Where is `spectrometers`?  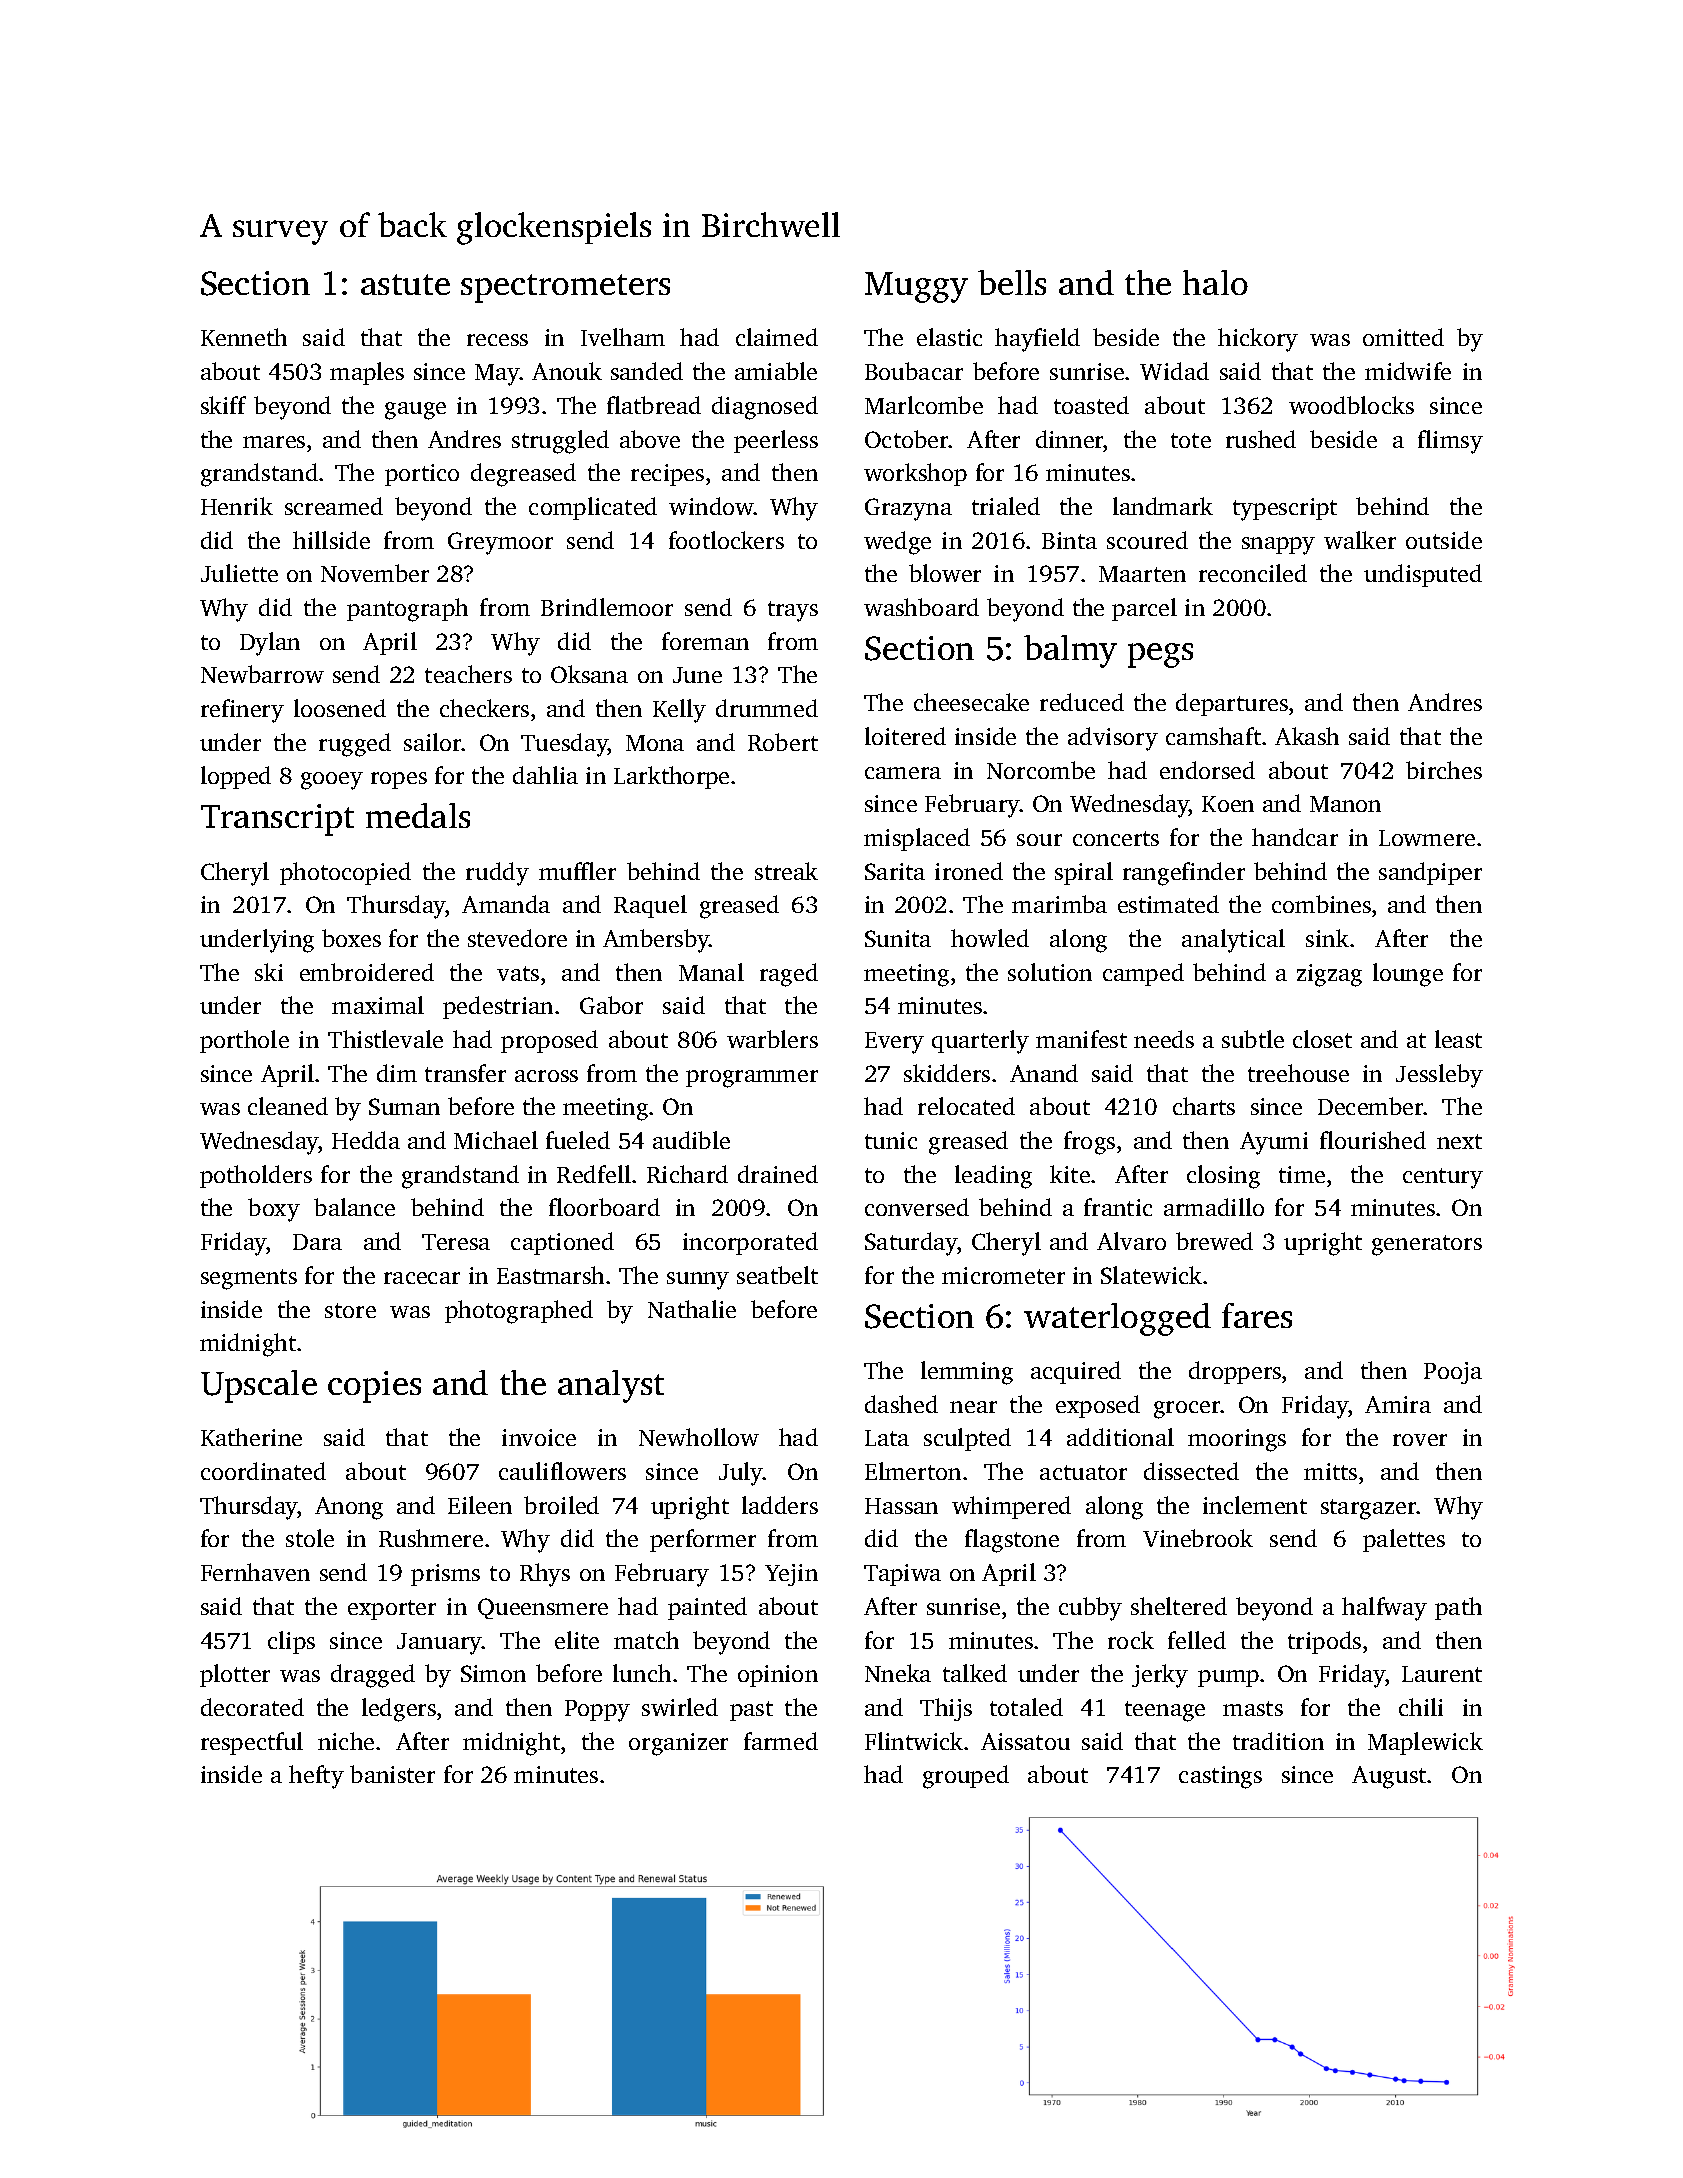 spectrometers is located at coordinates (565, 288).
